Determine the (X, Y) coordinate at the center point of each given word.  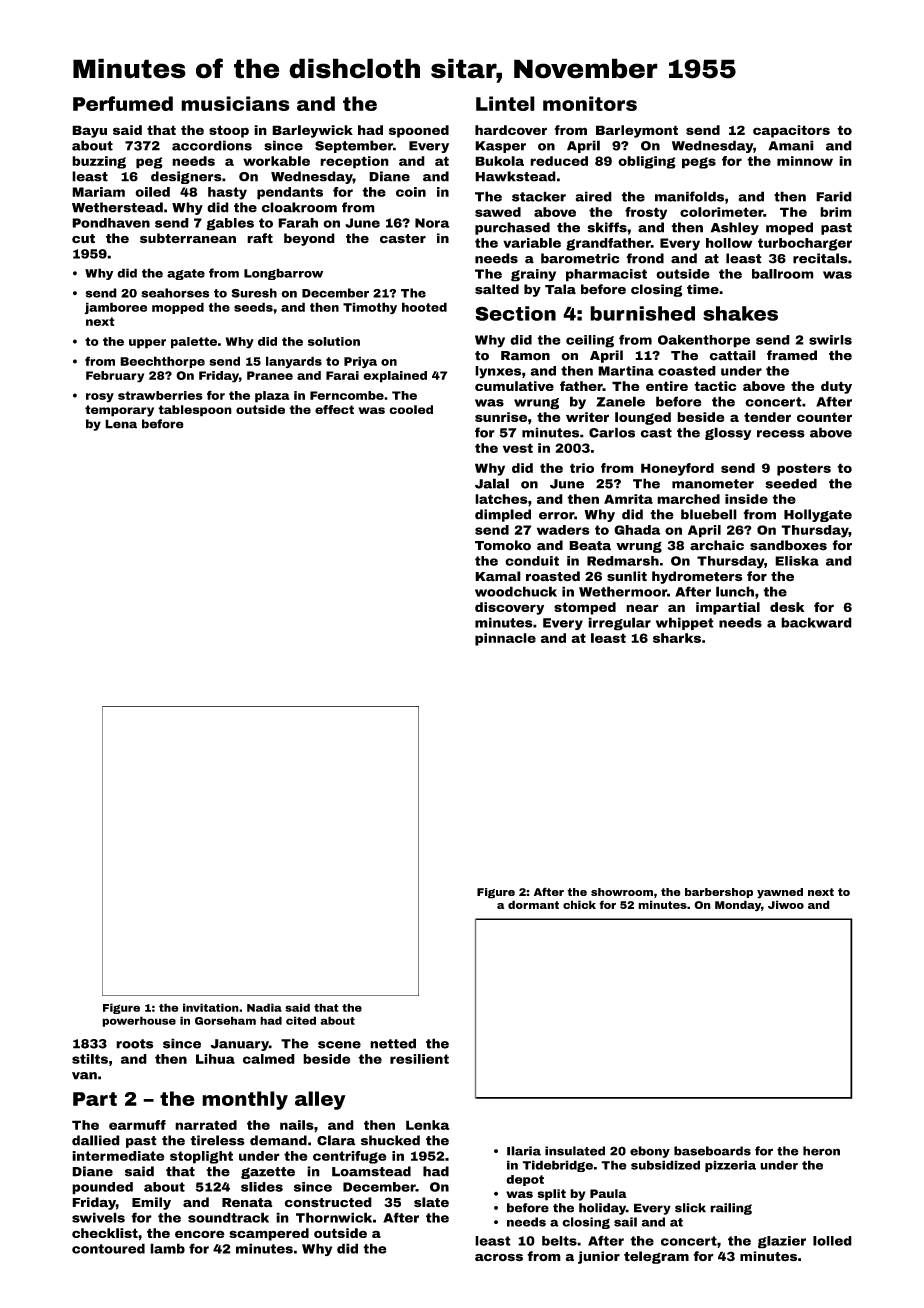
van (84, 1076)
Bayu (89, 131)
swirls (830, 340)
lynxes (498, 372)
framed (792, 355)
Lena (121, 424)
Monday (738, 906)
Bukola (499, 161)
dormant (533, 904)
